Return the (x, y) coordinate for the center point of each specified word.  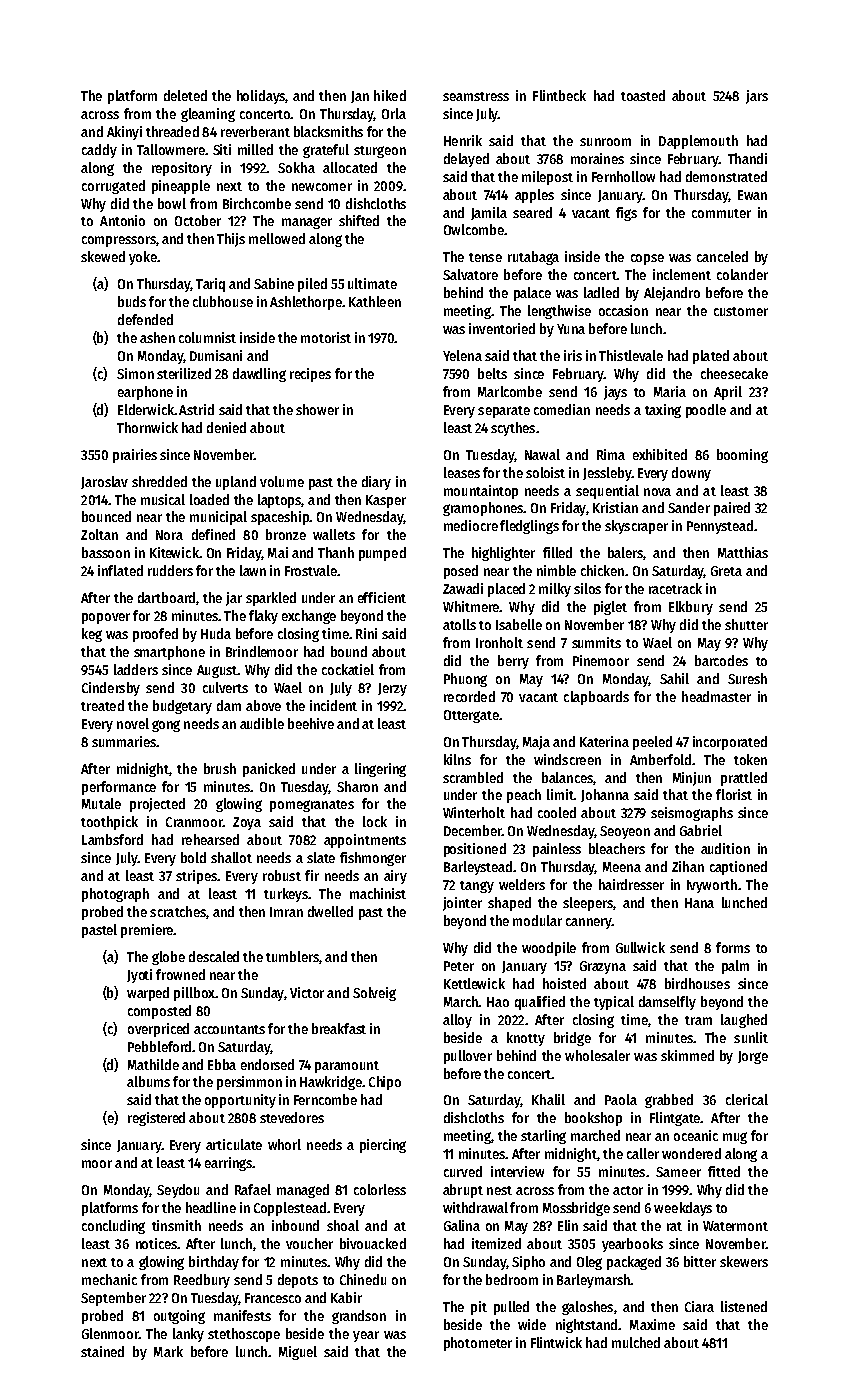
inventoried (502, 328)
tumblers (292, 956)
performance (119, 788)
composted (159, 1012)
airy (395, 877)
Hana (699, 903)
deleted (185, 95)
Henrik (463, 140)
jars (757, 97)
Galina (462, 1225)
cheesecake (734, 373)
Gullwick (640, 947)
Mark (168, 1351)
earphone (145, 393)
